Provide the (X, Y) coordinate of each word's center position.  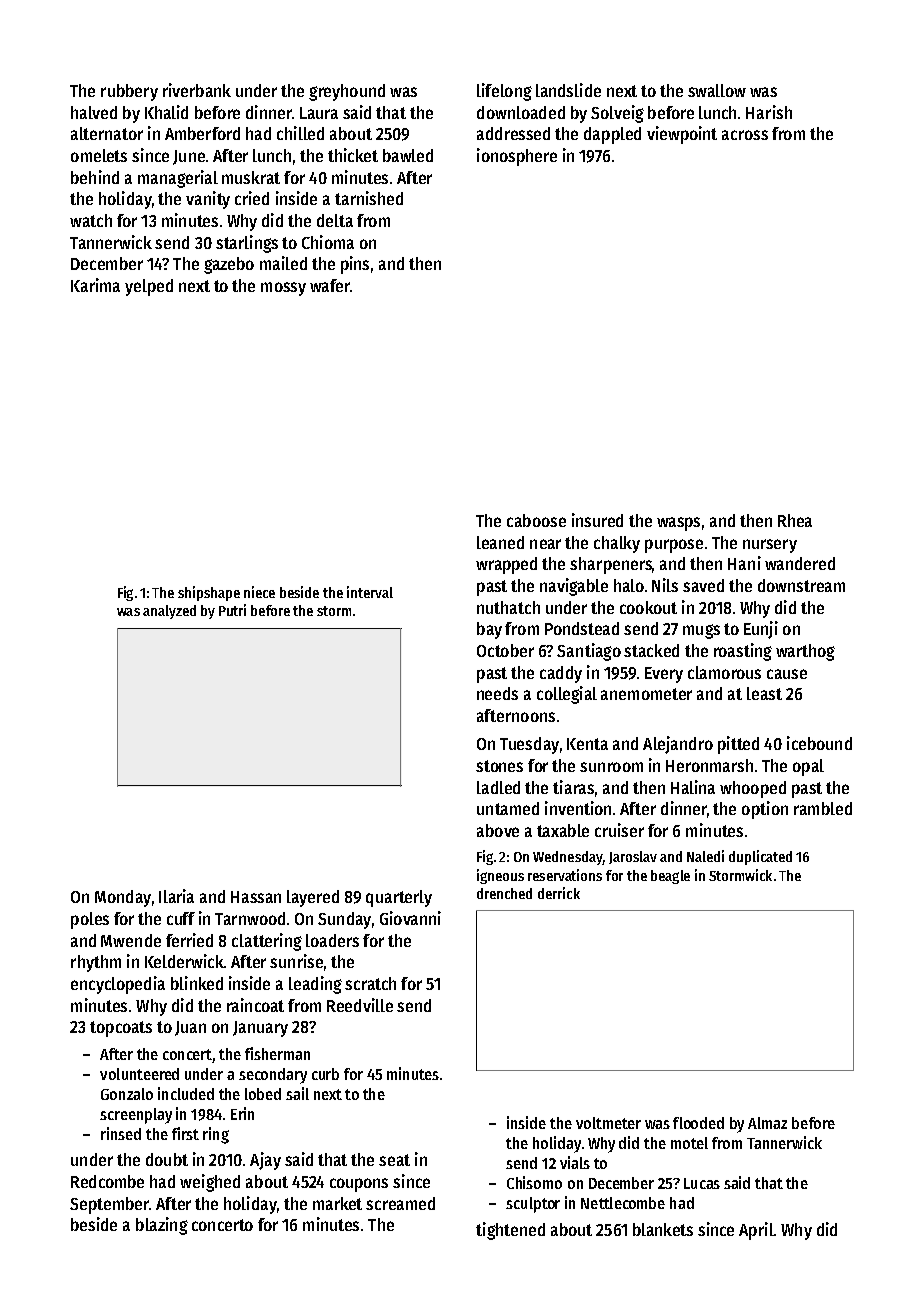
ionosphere (517, 157)
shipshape (209, 593)
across (745, 135)
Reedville (360, 1005)
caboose (536, 520)
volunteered (139, 1074)
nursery (770, 546)
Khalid (166, 112)
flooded (698, 1123)
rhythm (96, 963)
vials (575, 1162)
